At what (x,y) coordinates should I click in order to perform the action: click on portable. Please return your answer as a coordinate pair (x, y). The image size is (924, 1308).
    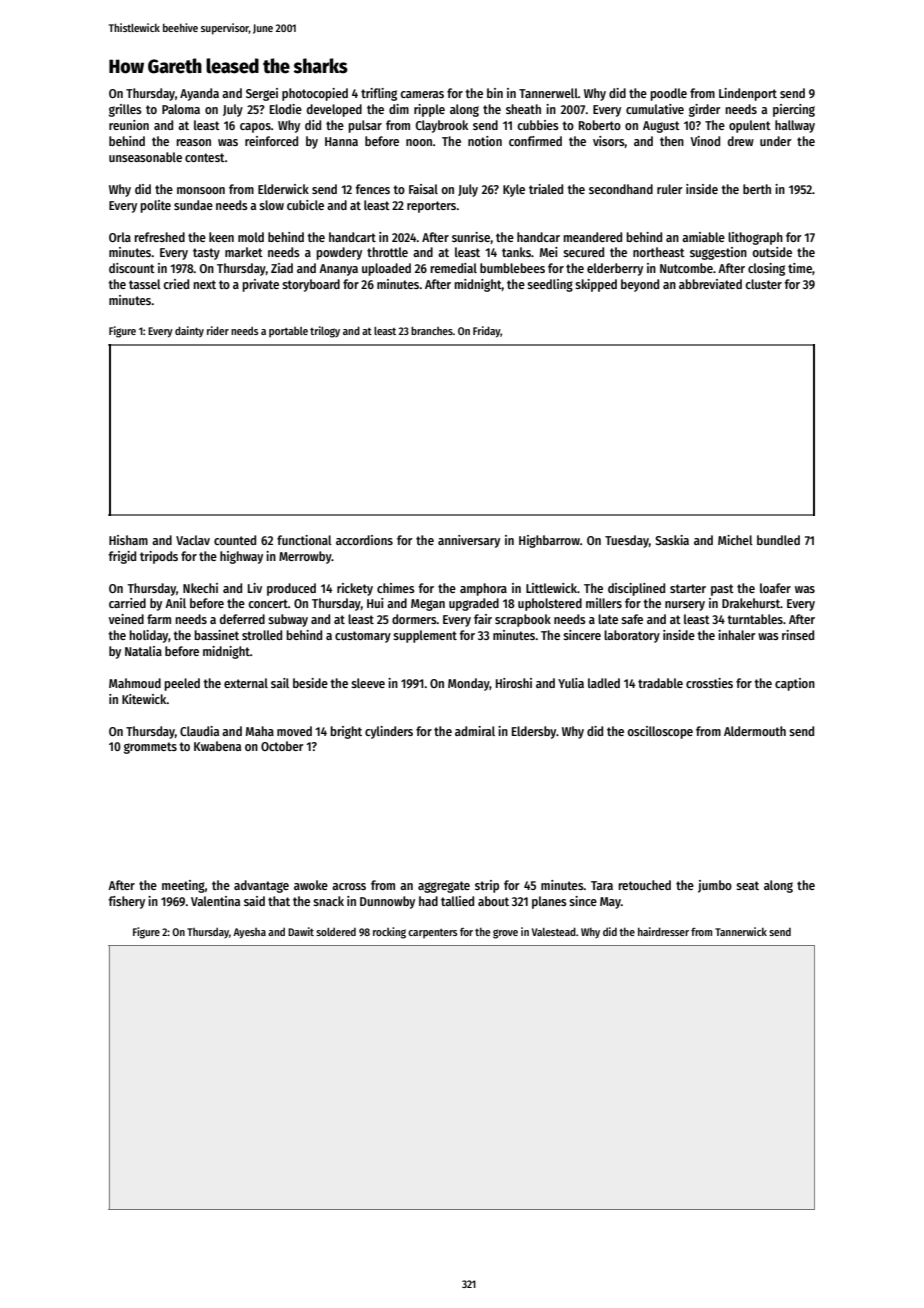
    Looking at the image, I should click on (288, 332).
